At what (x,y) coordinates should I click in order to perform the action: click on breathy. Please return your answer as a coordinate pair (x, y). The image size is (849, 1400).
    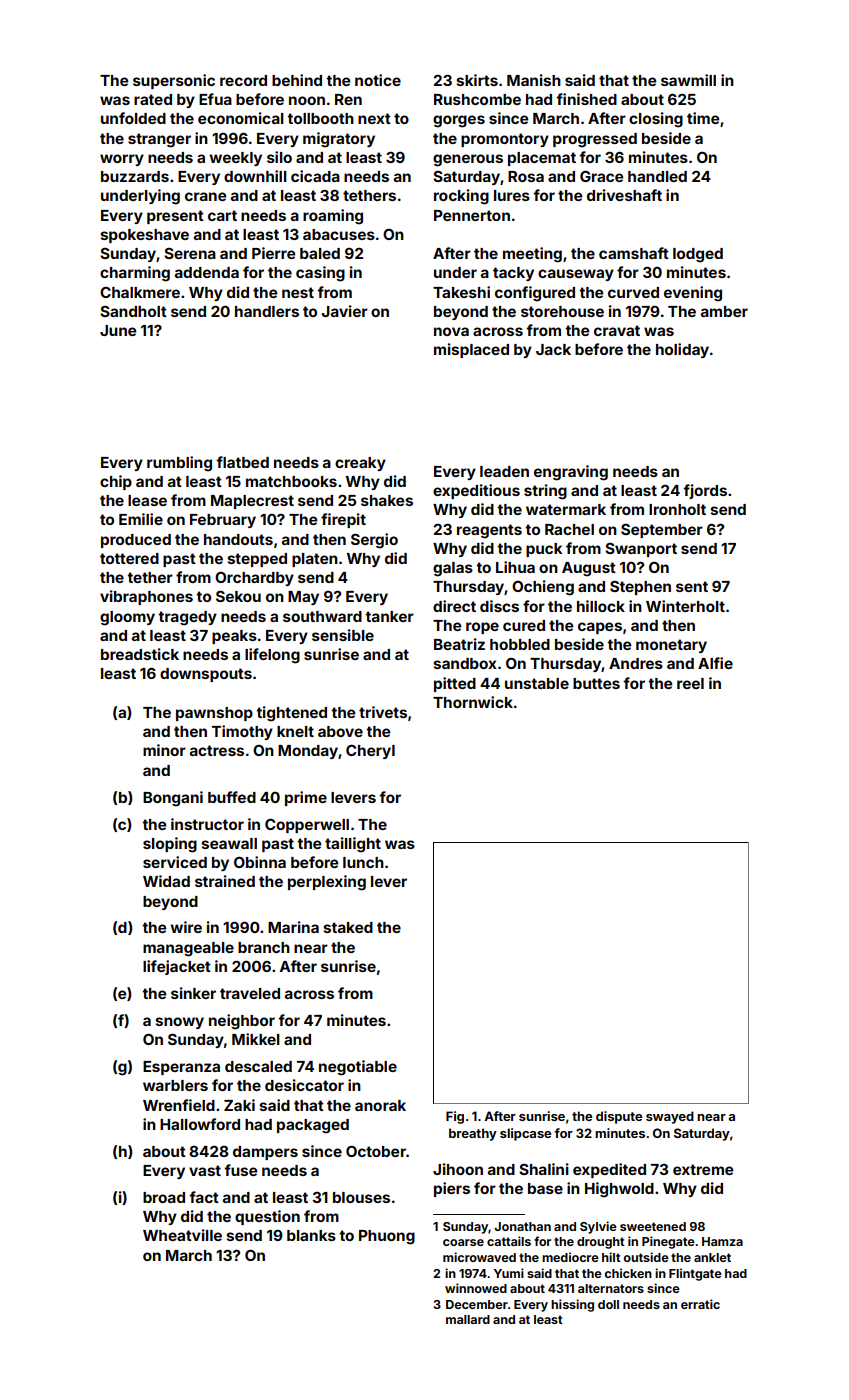
    Looking at the image, I should click on (473, 1134).
